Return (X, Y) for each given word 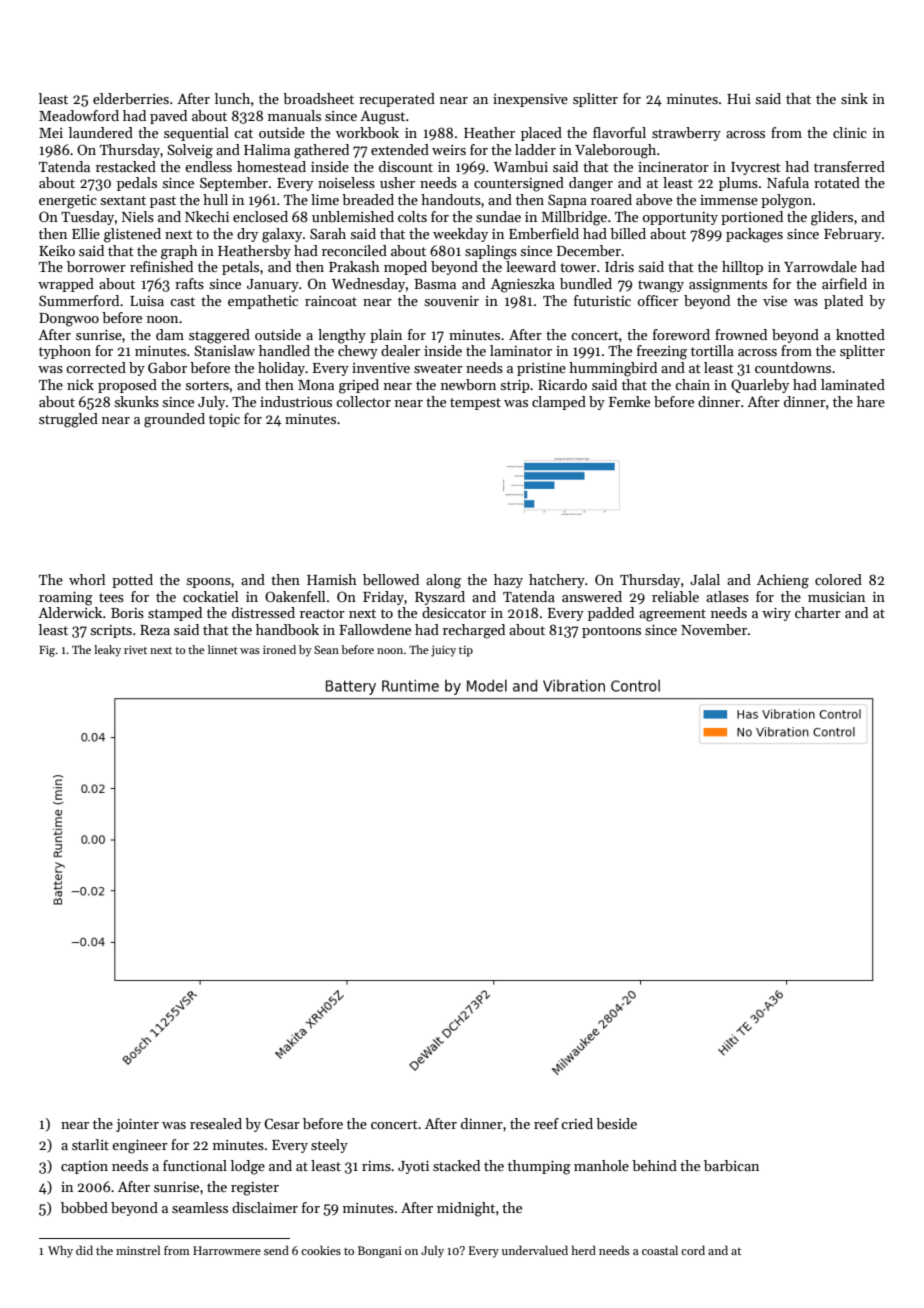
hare (871, 401)
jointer (137, 1125)
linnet (223, 649)
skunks (137, 401)
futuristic (602, 300)
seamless (200, 1207)
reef (546, 1123)
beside (616, 1123)
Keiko (57, 250)
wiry (776, 614)
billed (628, 233)
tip (466, 651)
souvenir (452, 301)
